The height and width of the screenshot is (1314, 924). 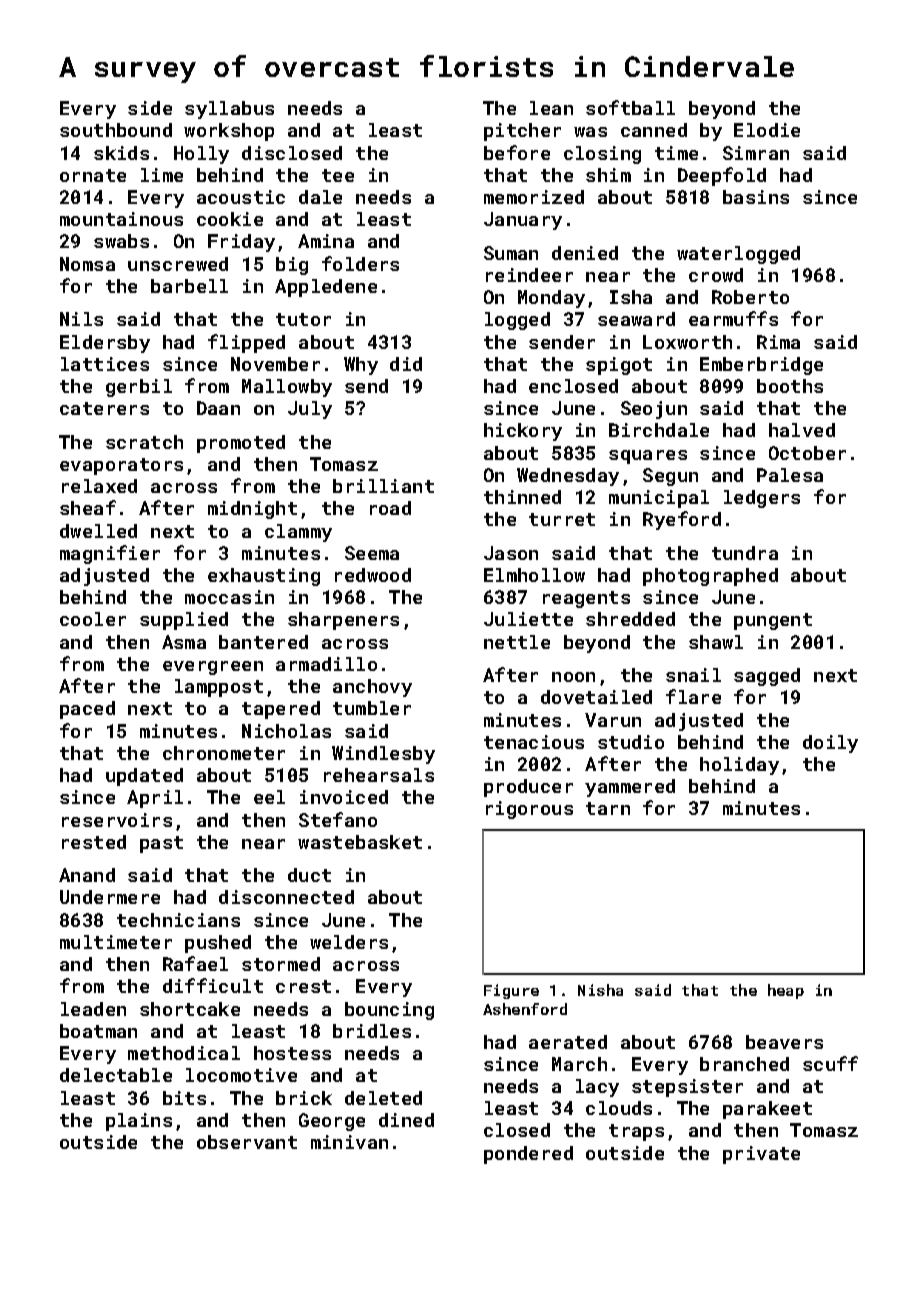 I want to click on road, so click(x=390, y=508).
